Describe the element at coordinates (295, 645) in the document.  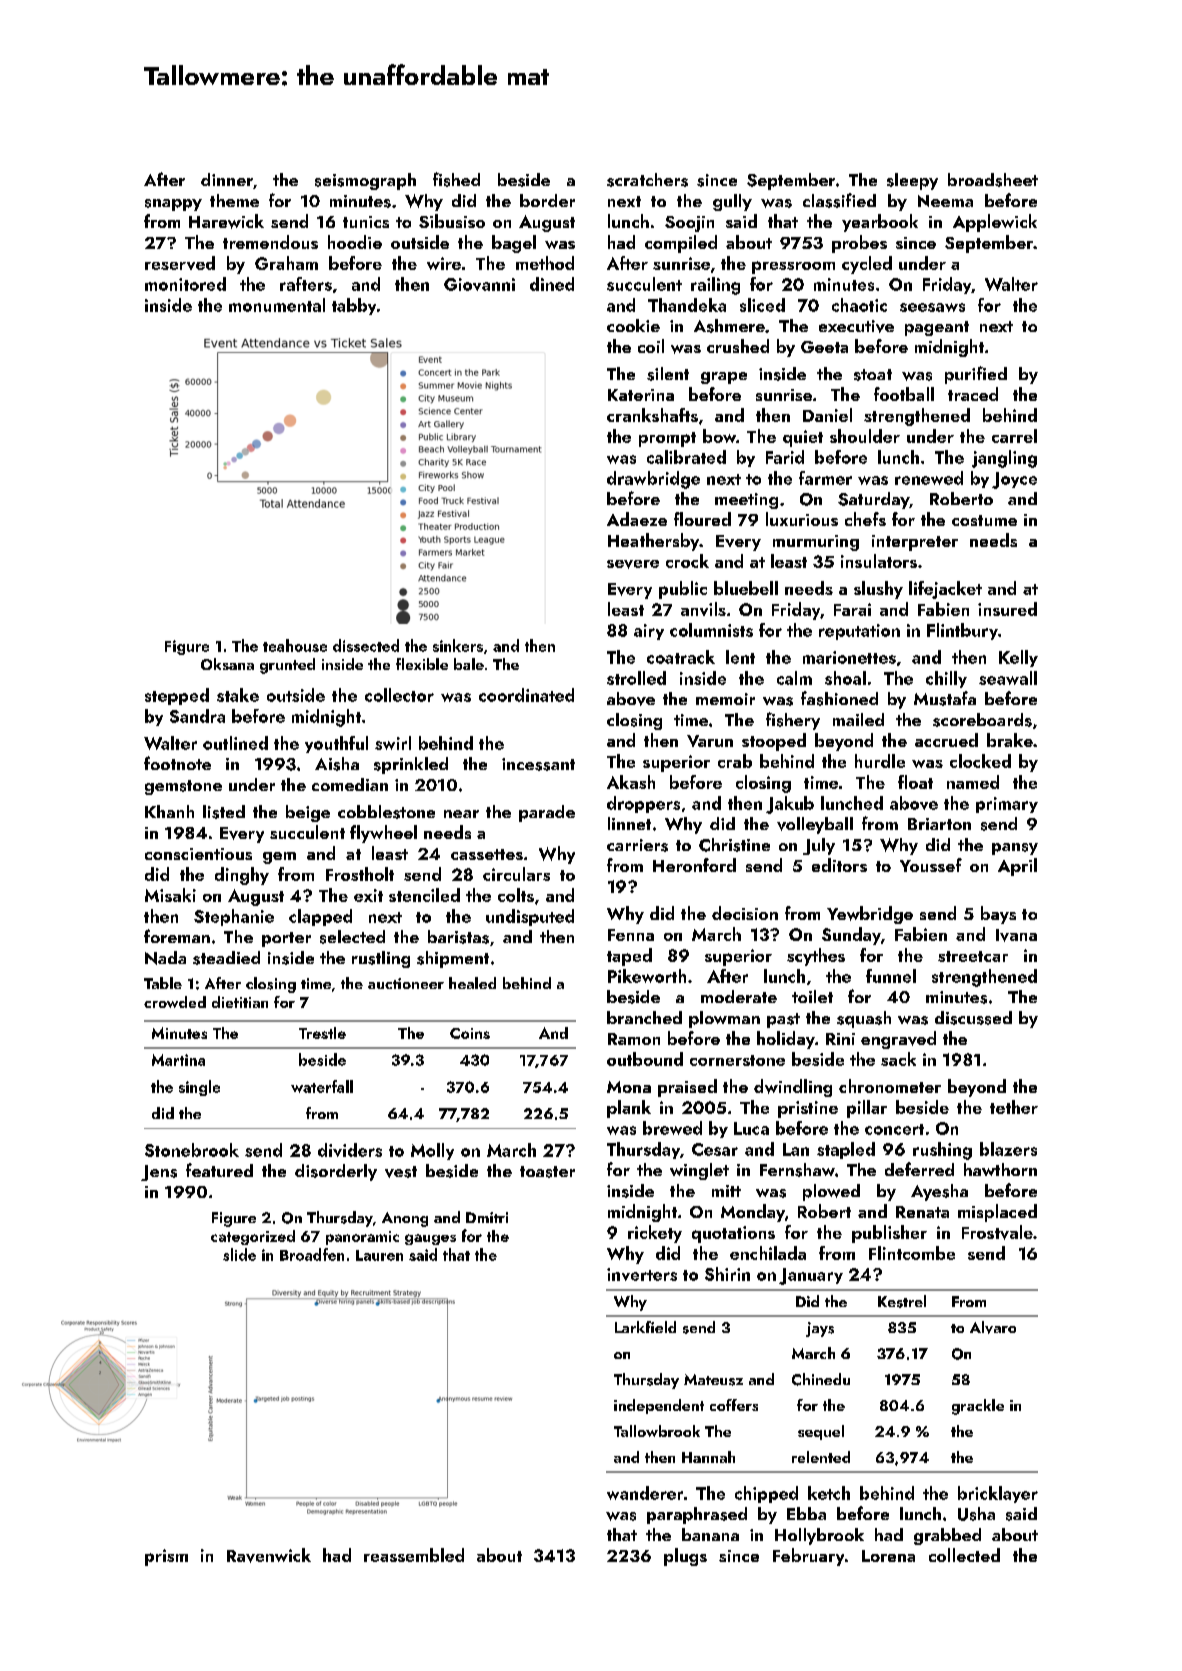
I see `teahouse` at that location.
